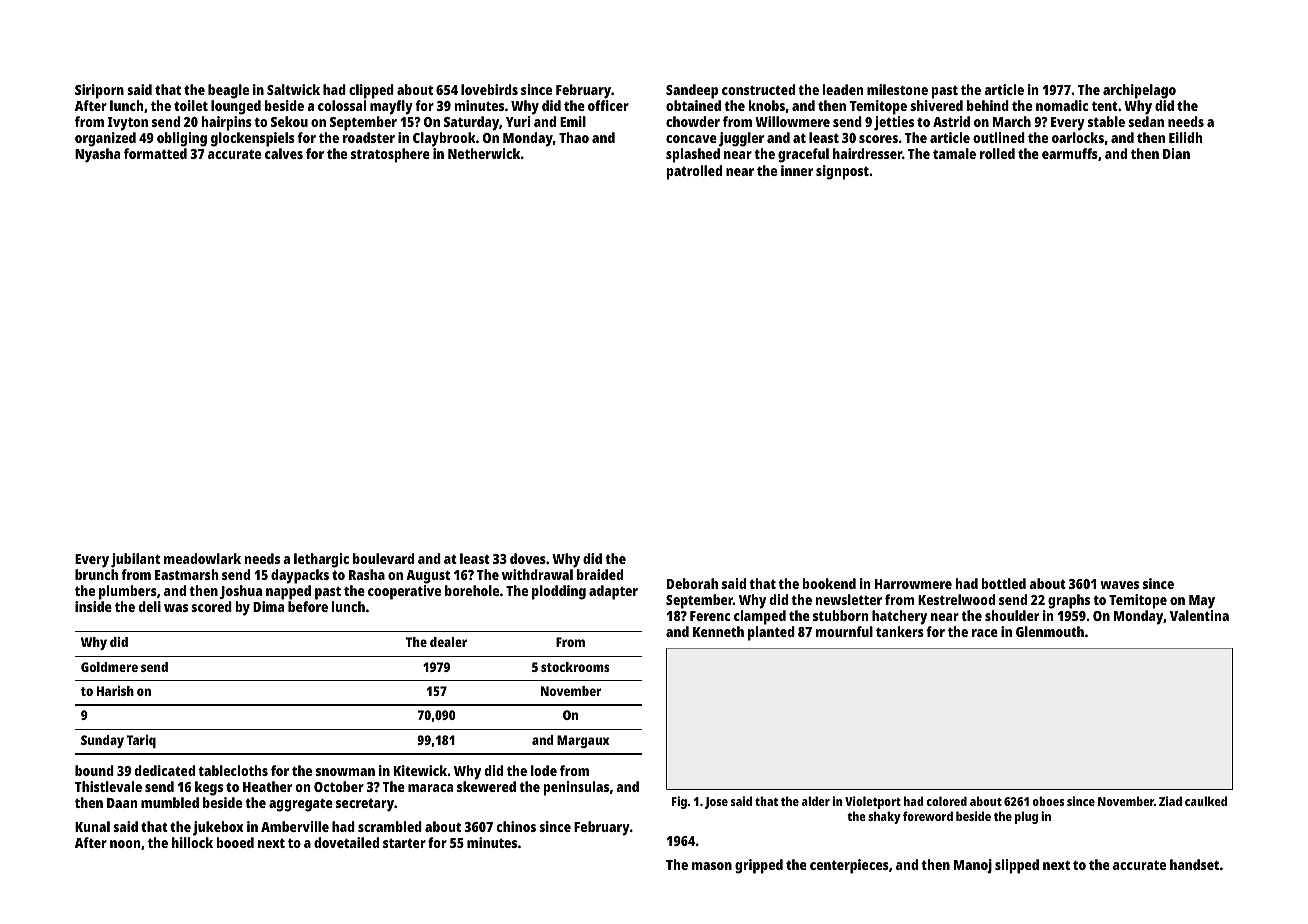 This screenshot has width=1308, height=924. Describe the element at coordinates (574, 137) in the screenshot. I see `Thao` at that location.
